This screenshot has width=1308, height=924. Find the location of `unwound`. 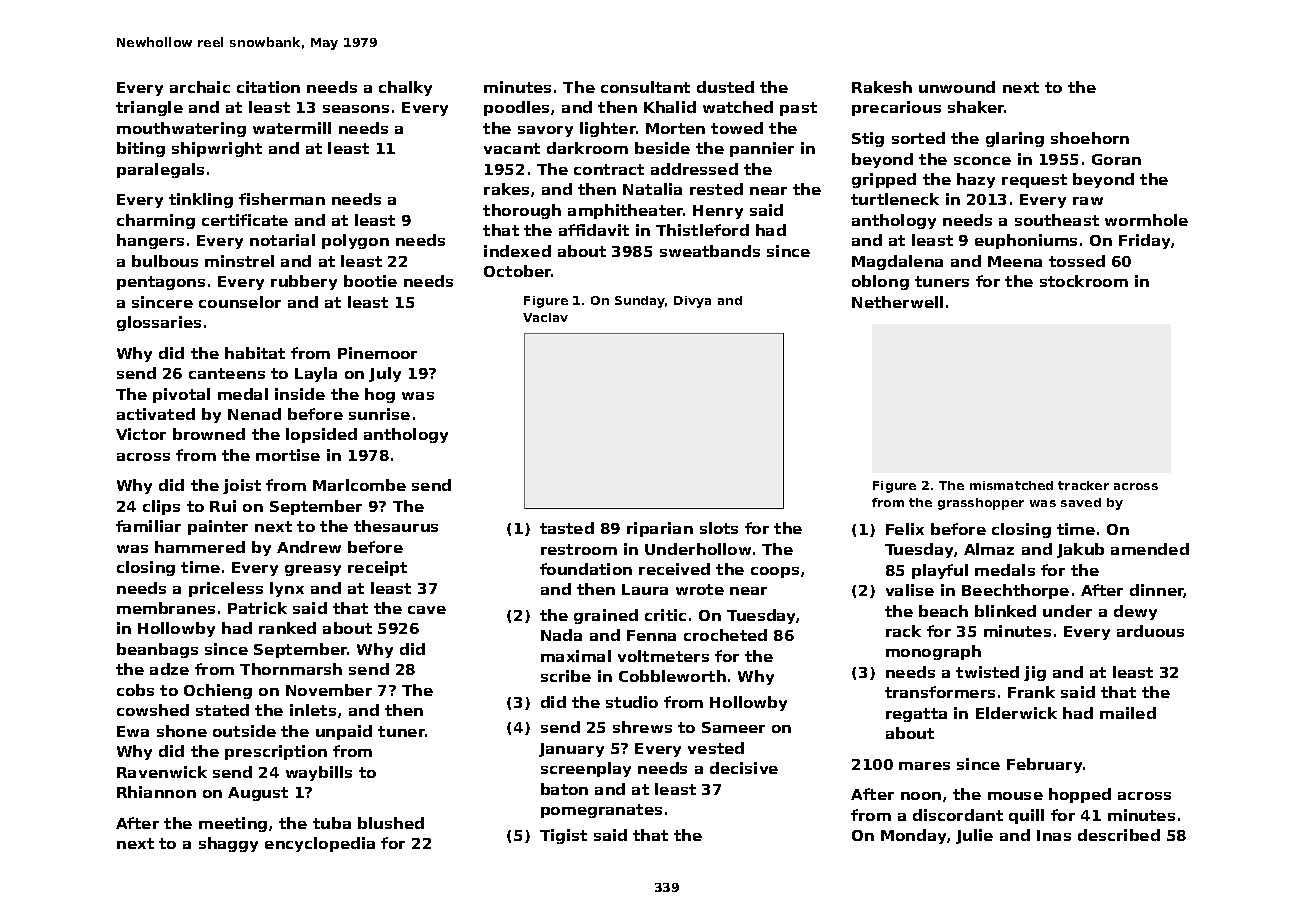

unwound is located at coordinates (957, 87).
